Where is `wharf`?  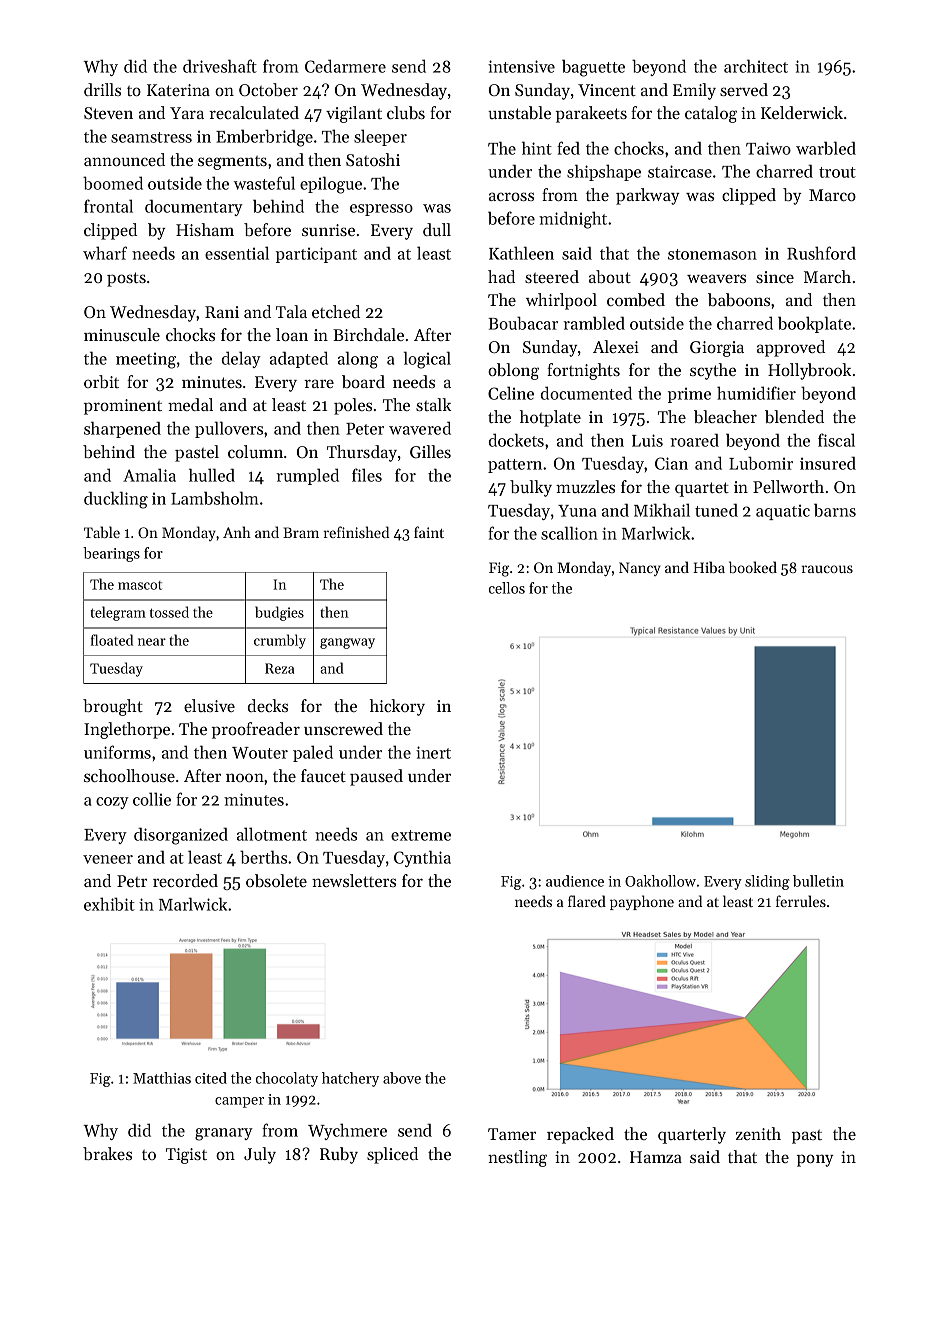
wharf is located at coordinates (105, 253).
